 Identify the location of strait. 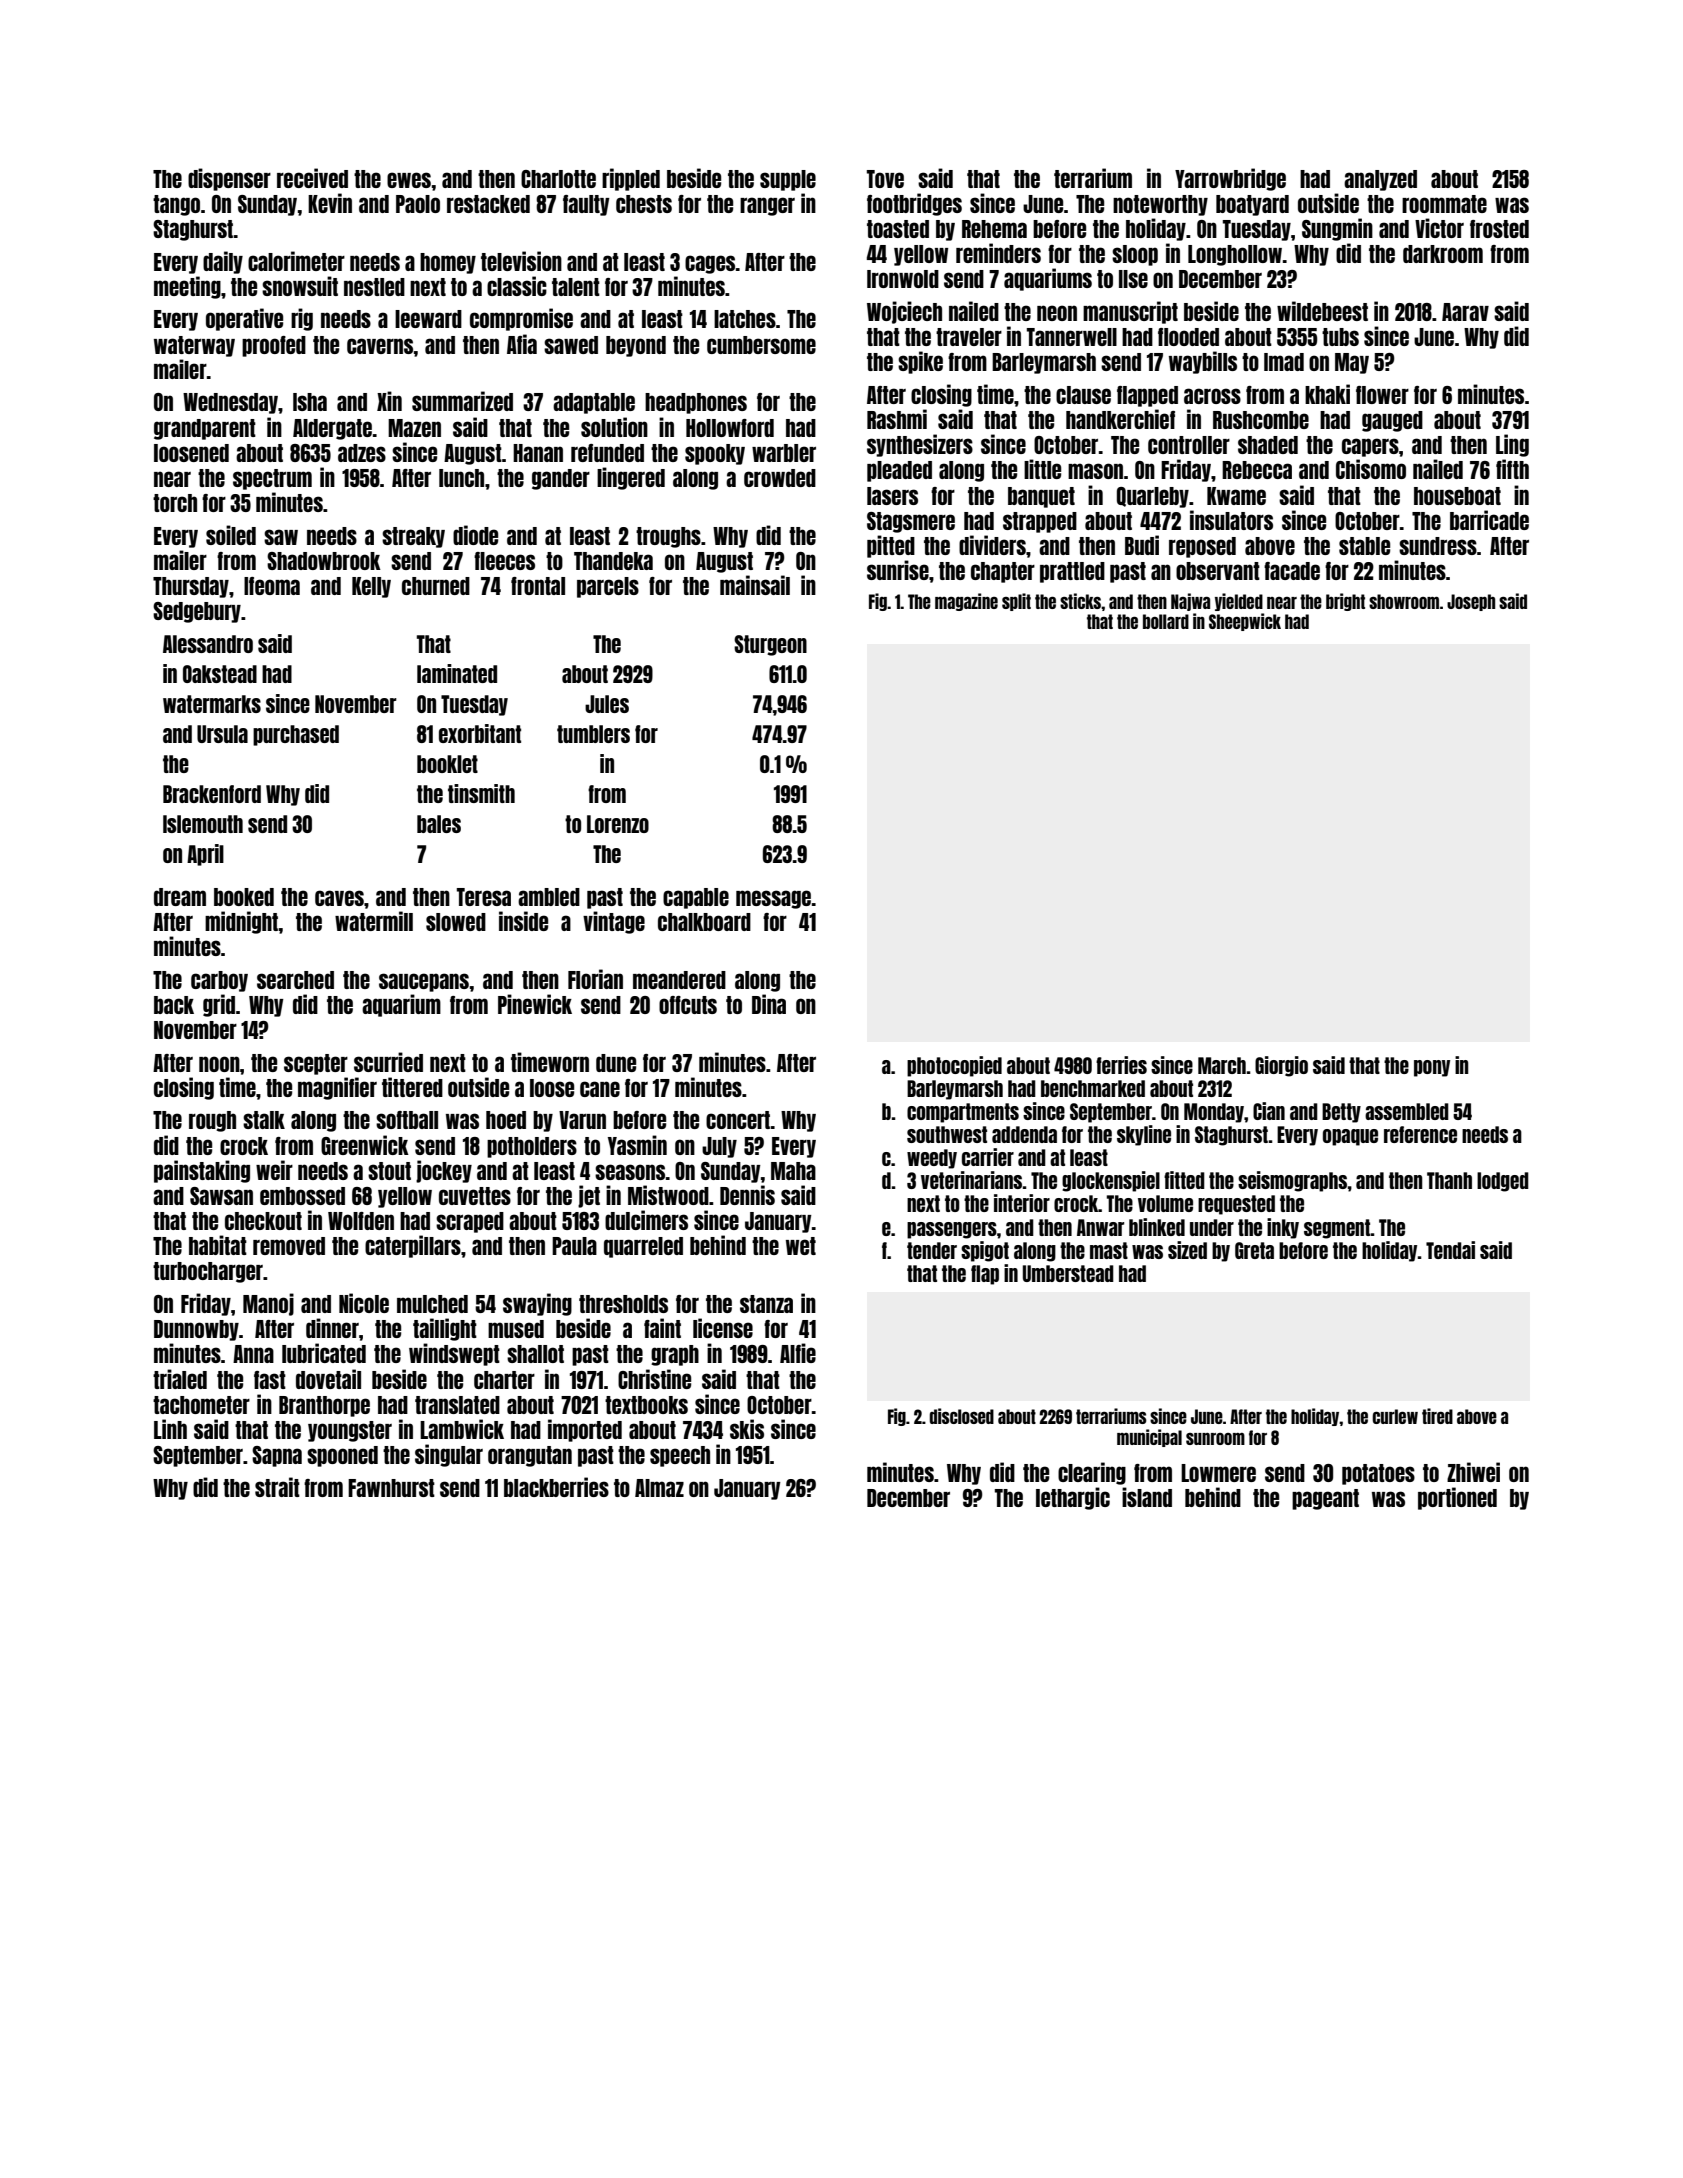
(277, 1487).
